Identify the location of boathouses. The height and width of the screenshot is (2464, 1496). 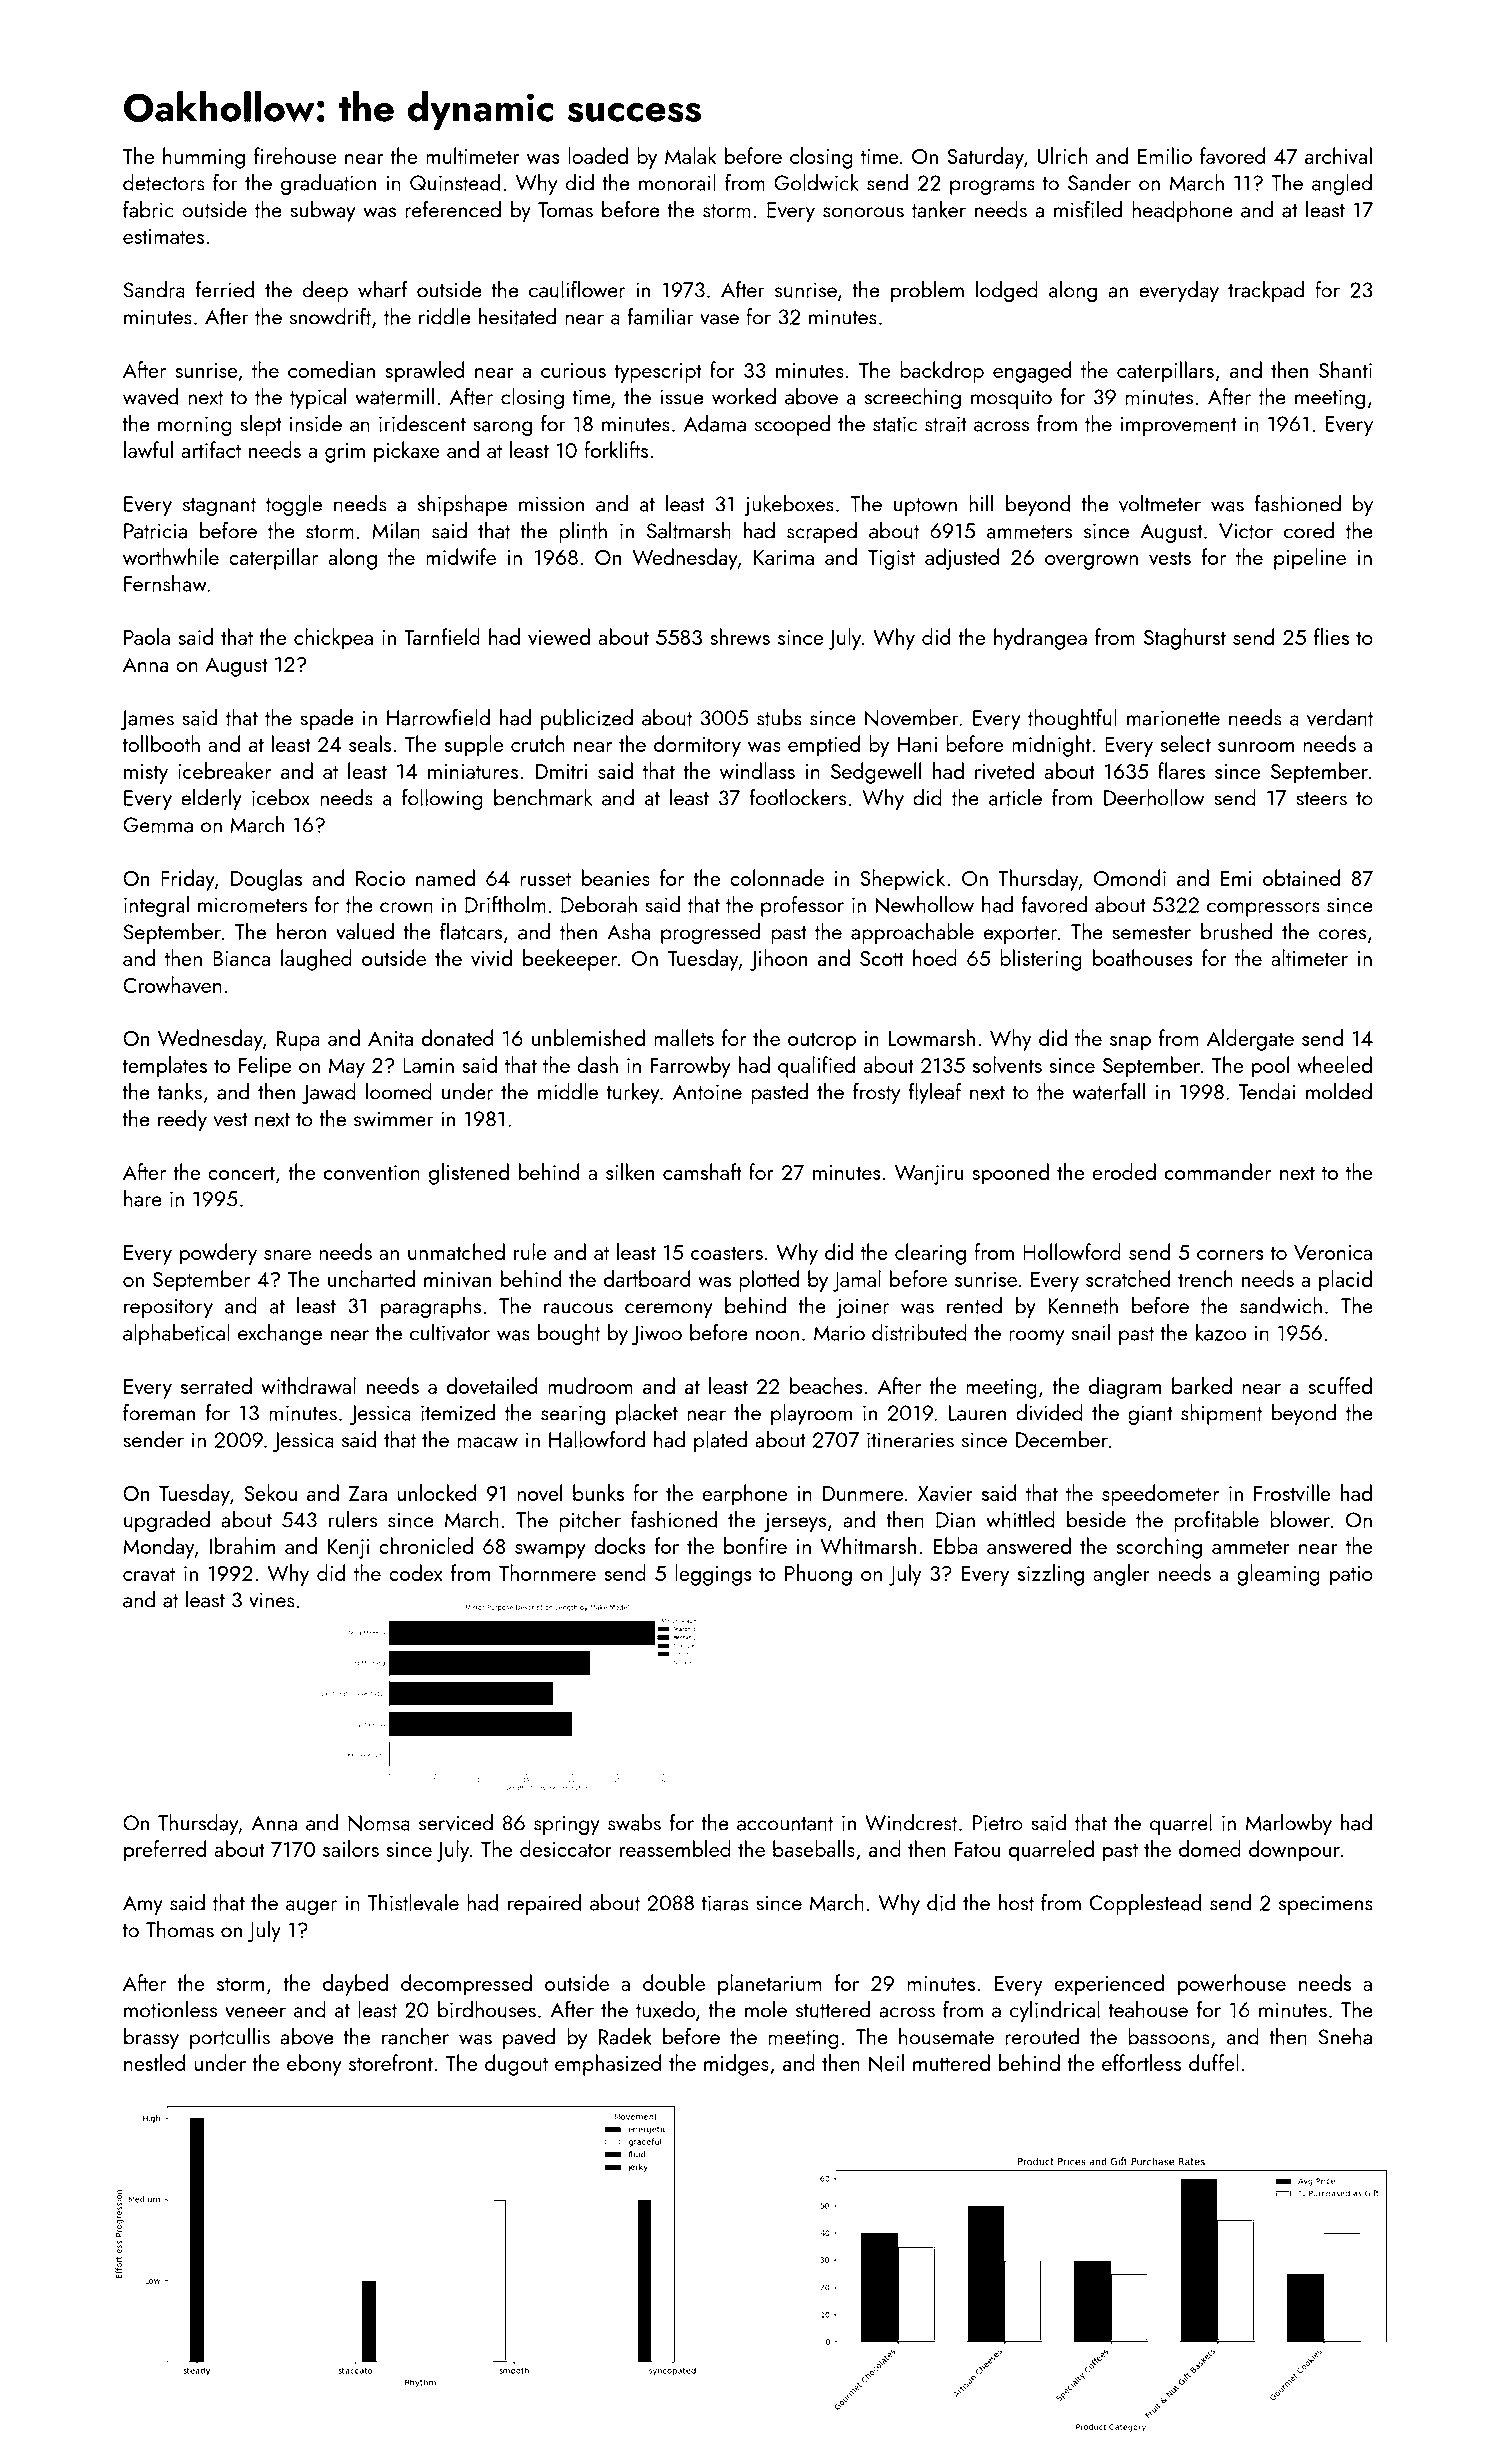
(1143, 957).
